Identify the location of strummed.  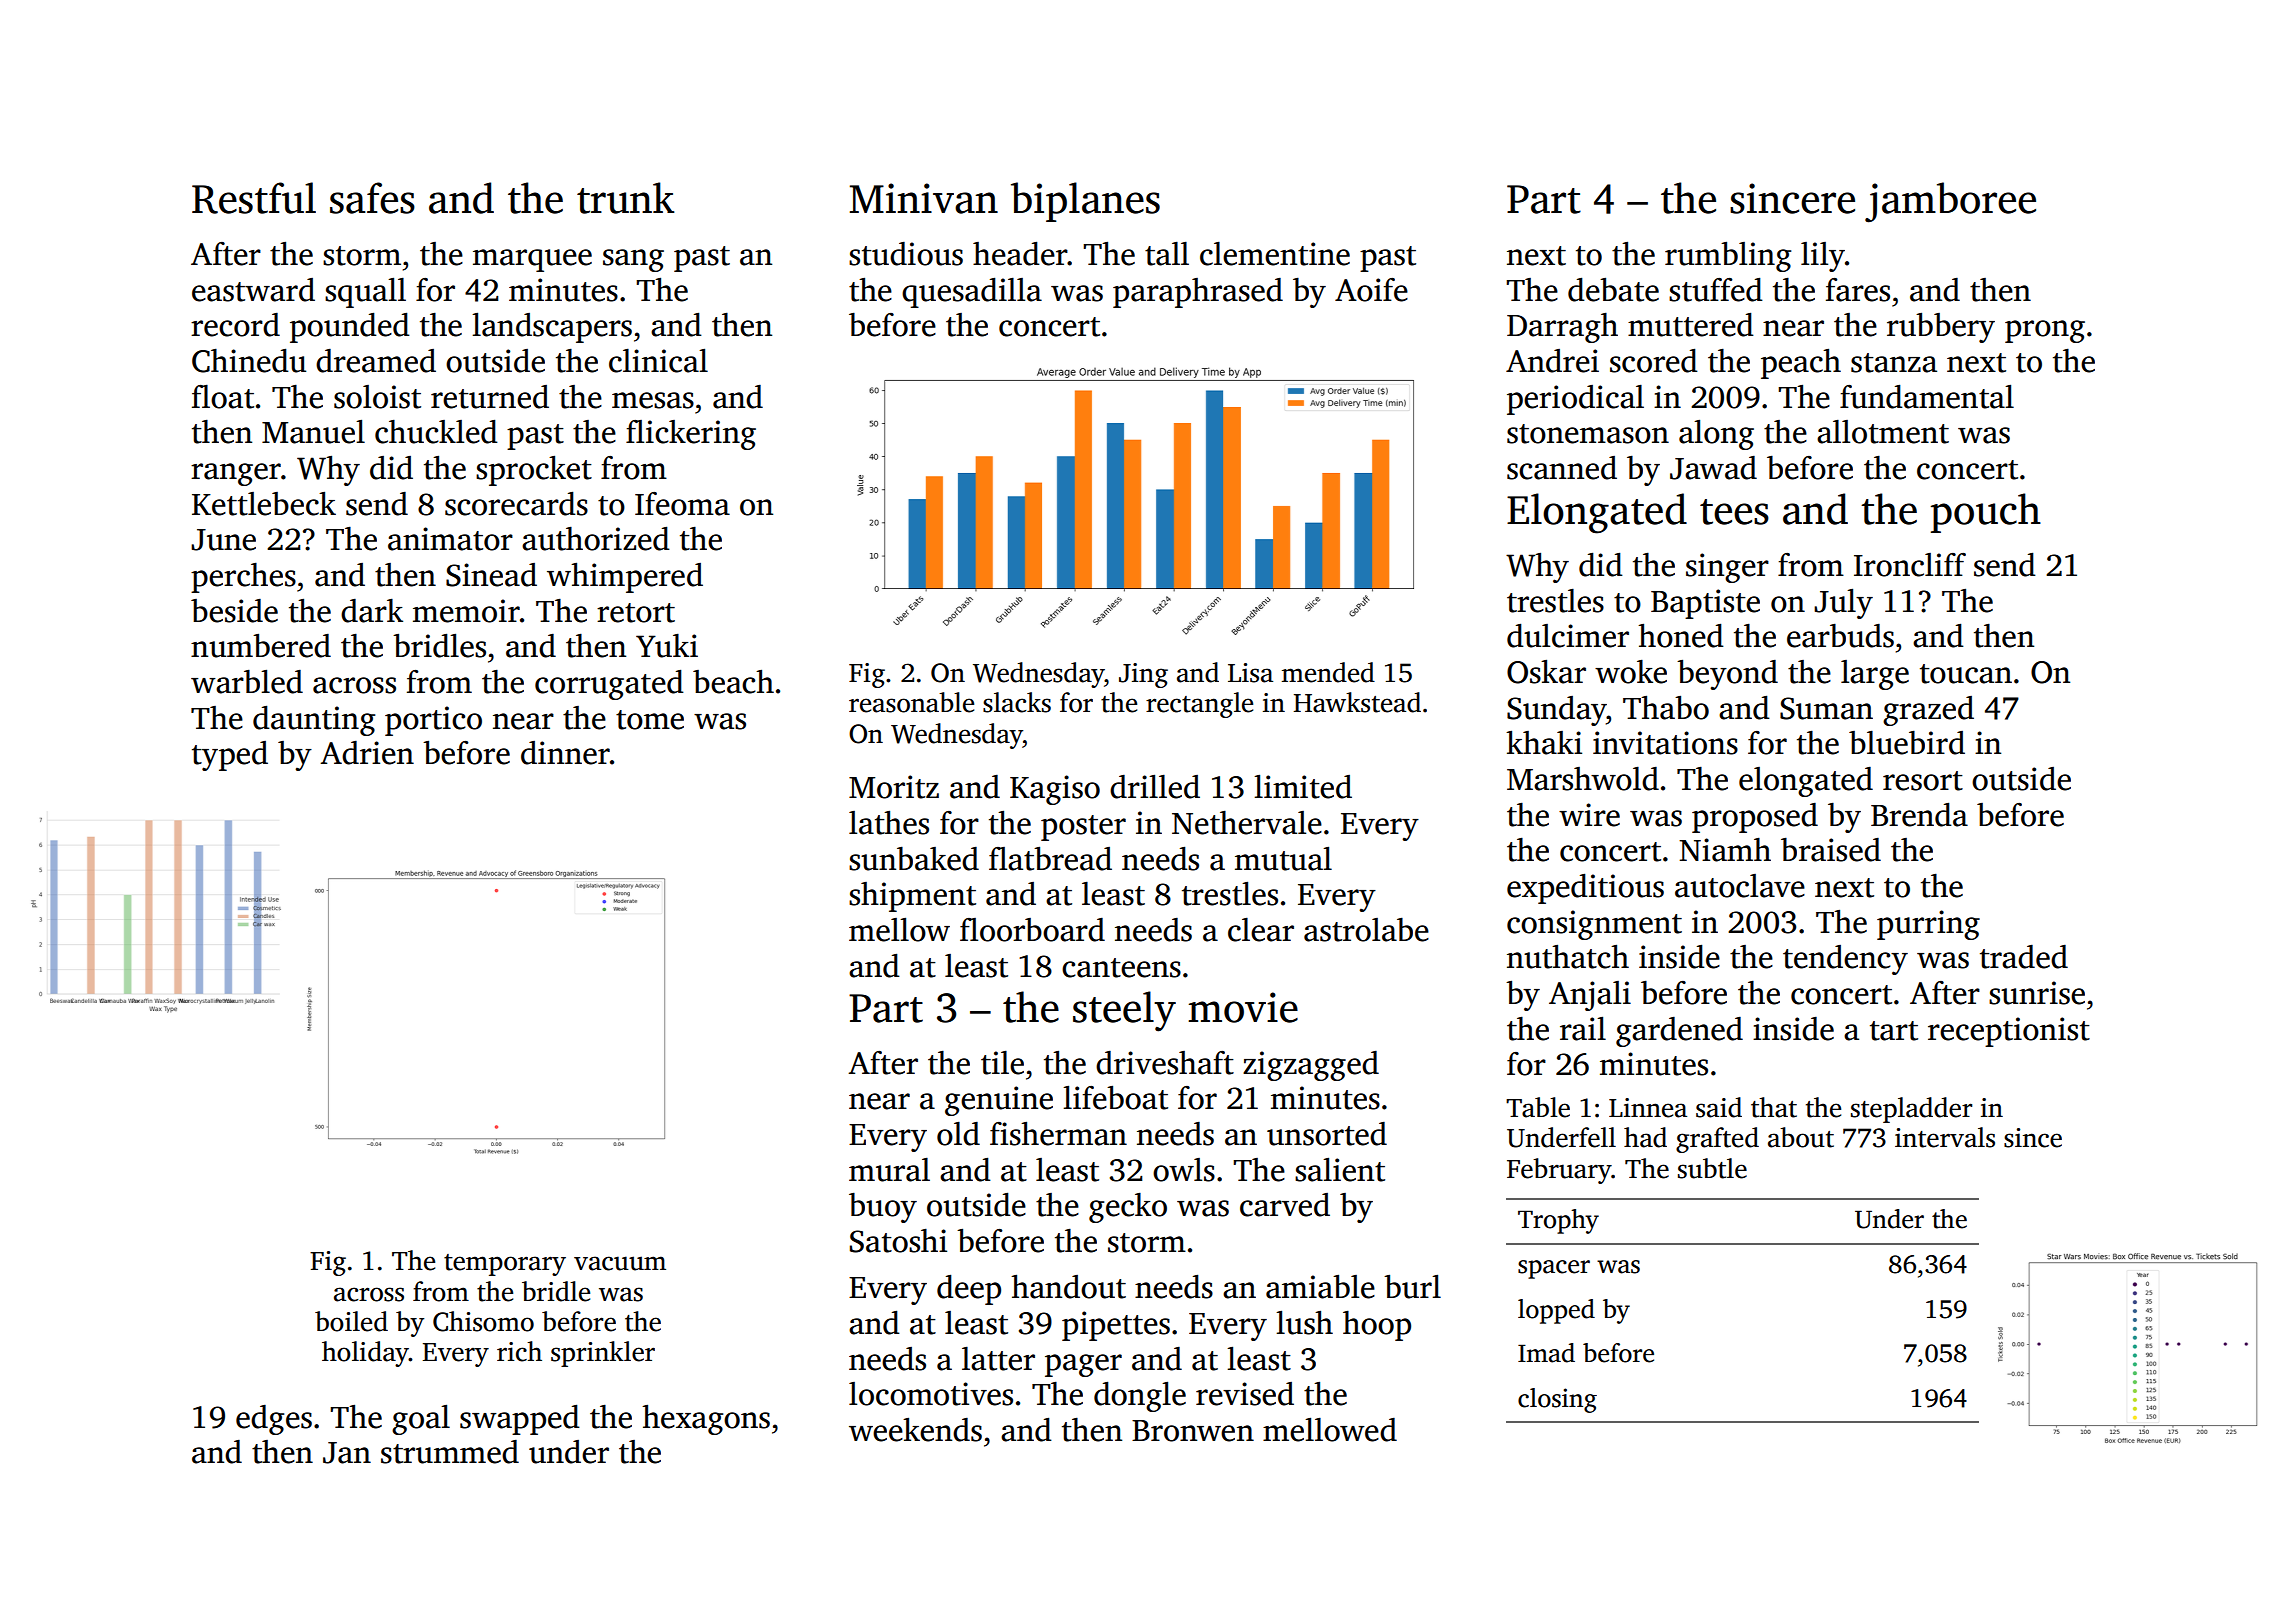
(450, 1452).
